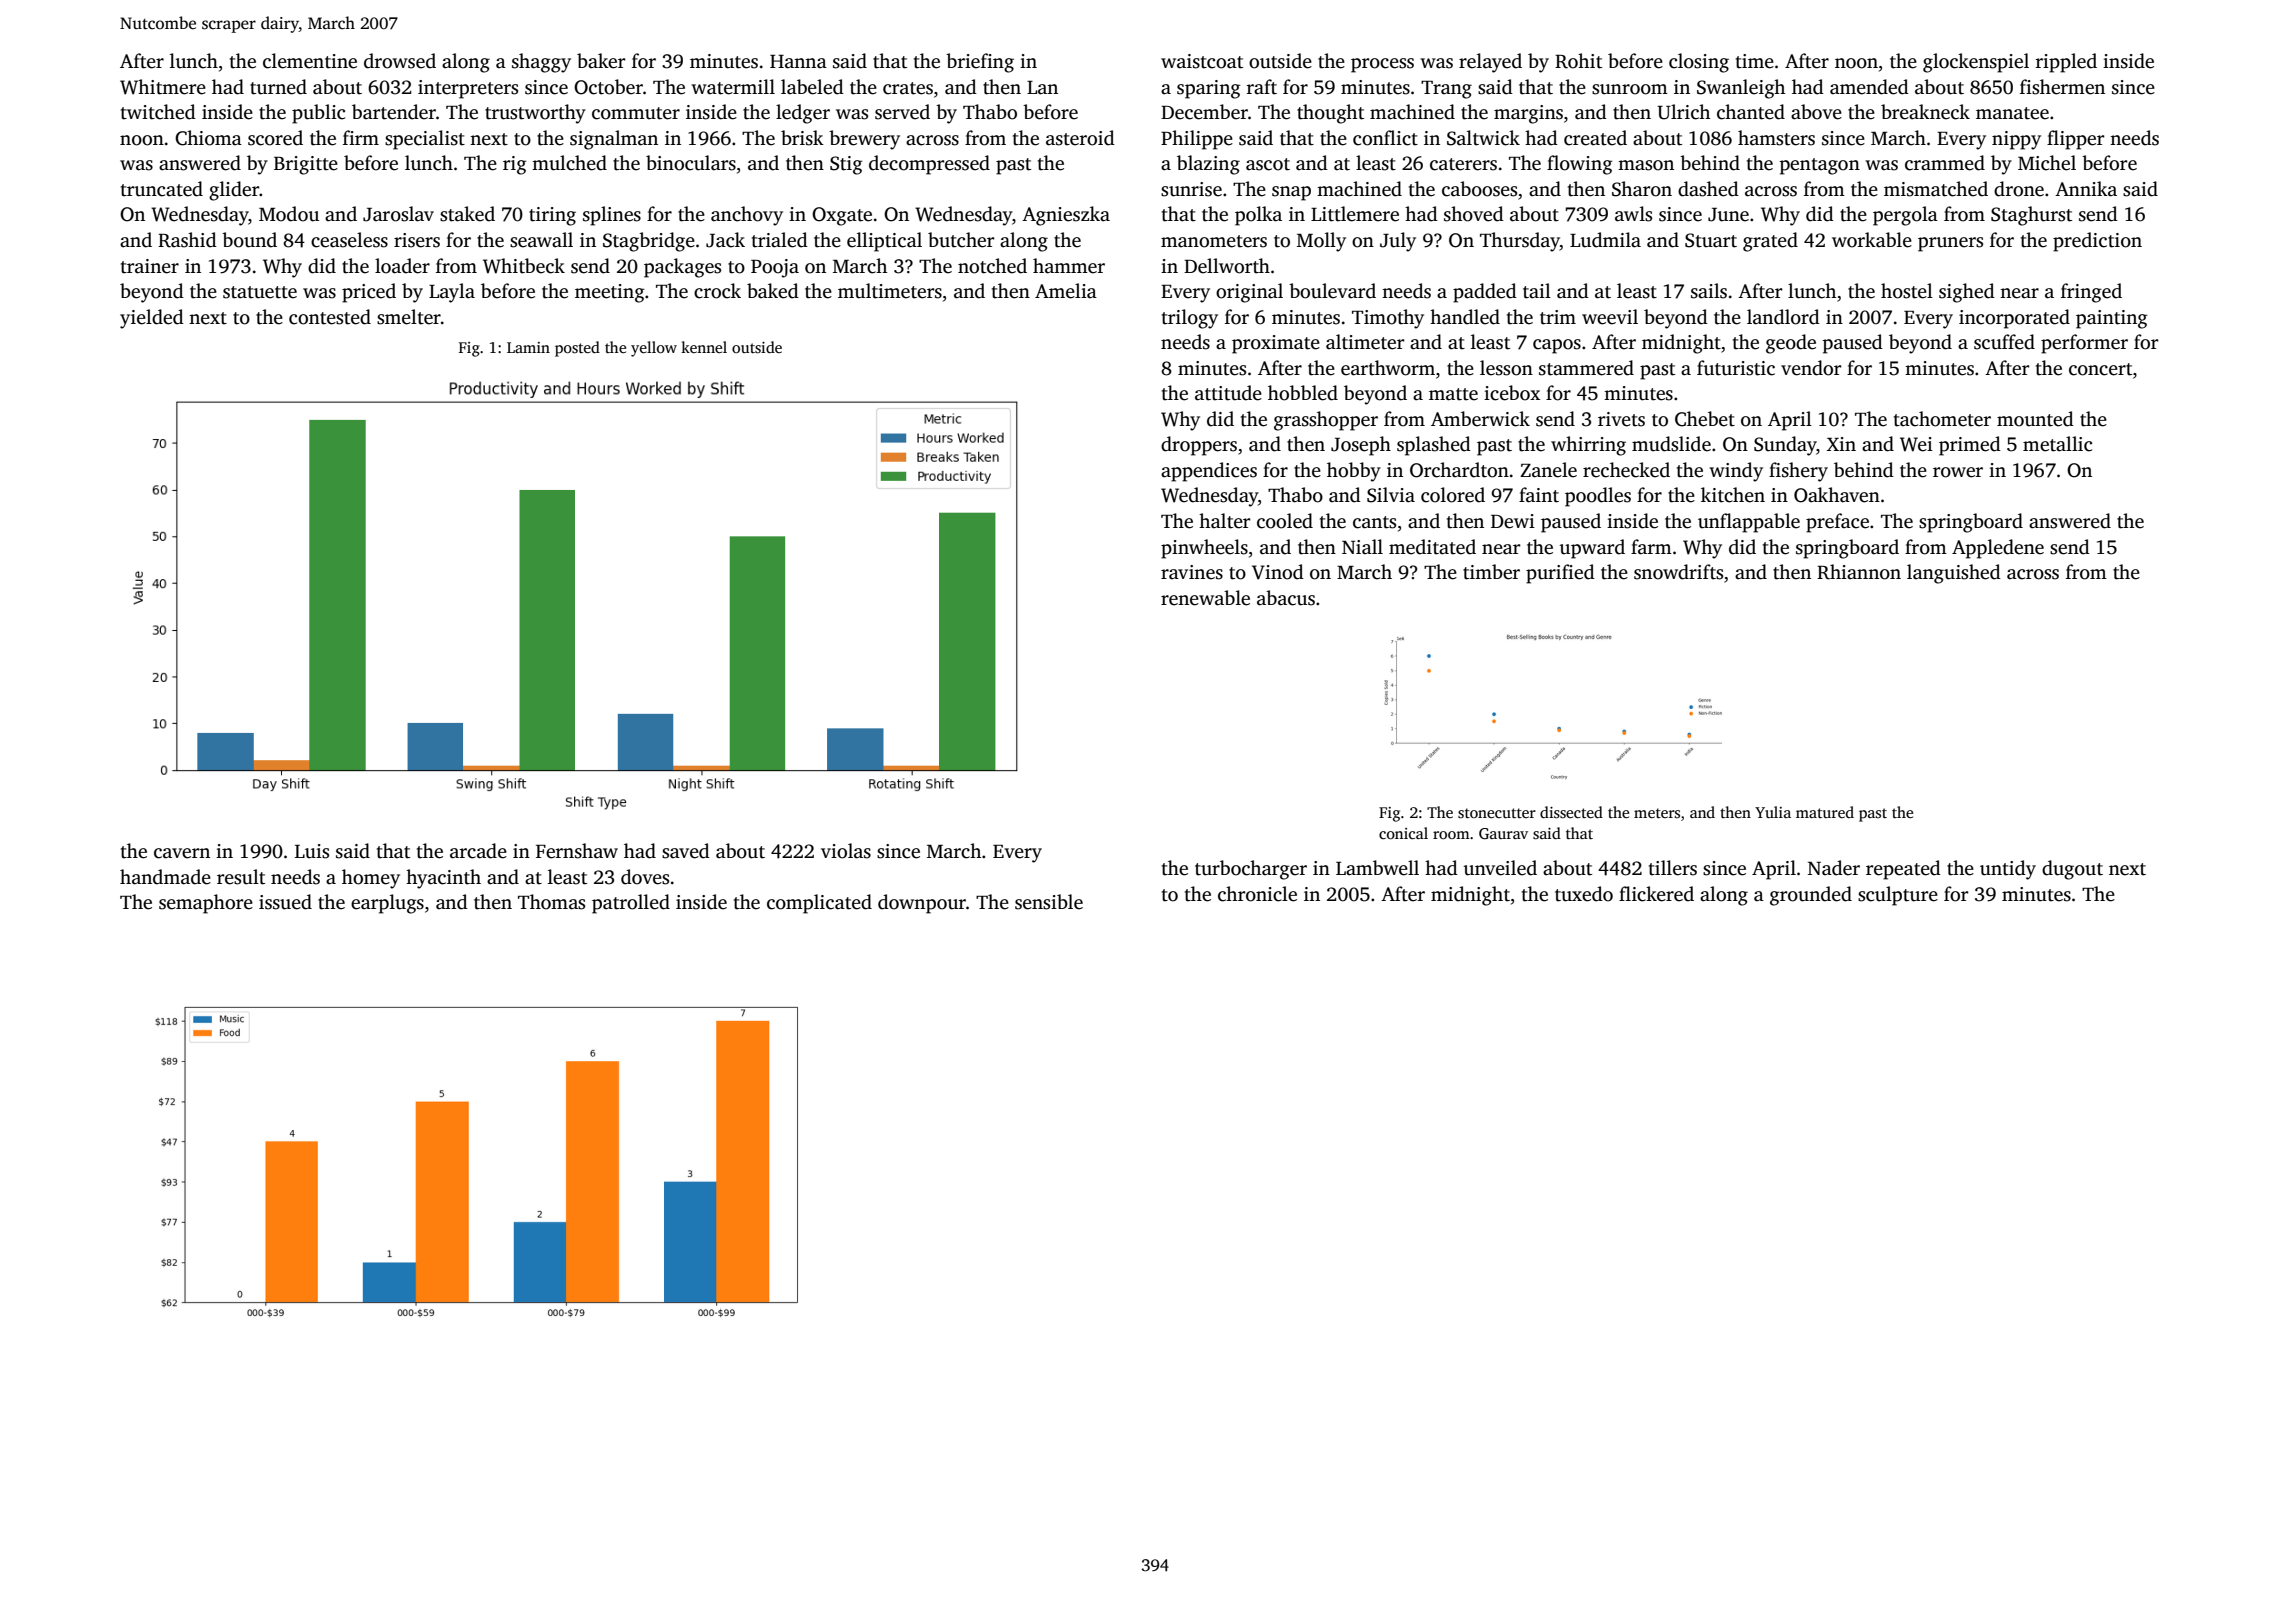 This screenshot has width=2282, height=1614. I want to click on Niall, so click(1362, 547).
